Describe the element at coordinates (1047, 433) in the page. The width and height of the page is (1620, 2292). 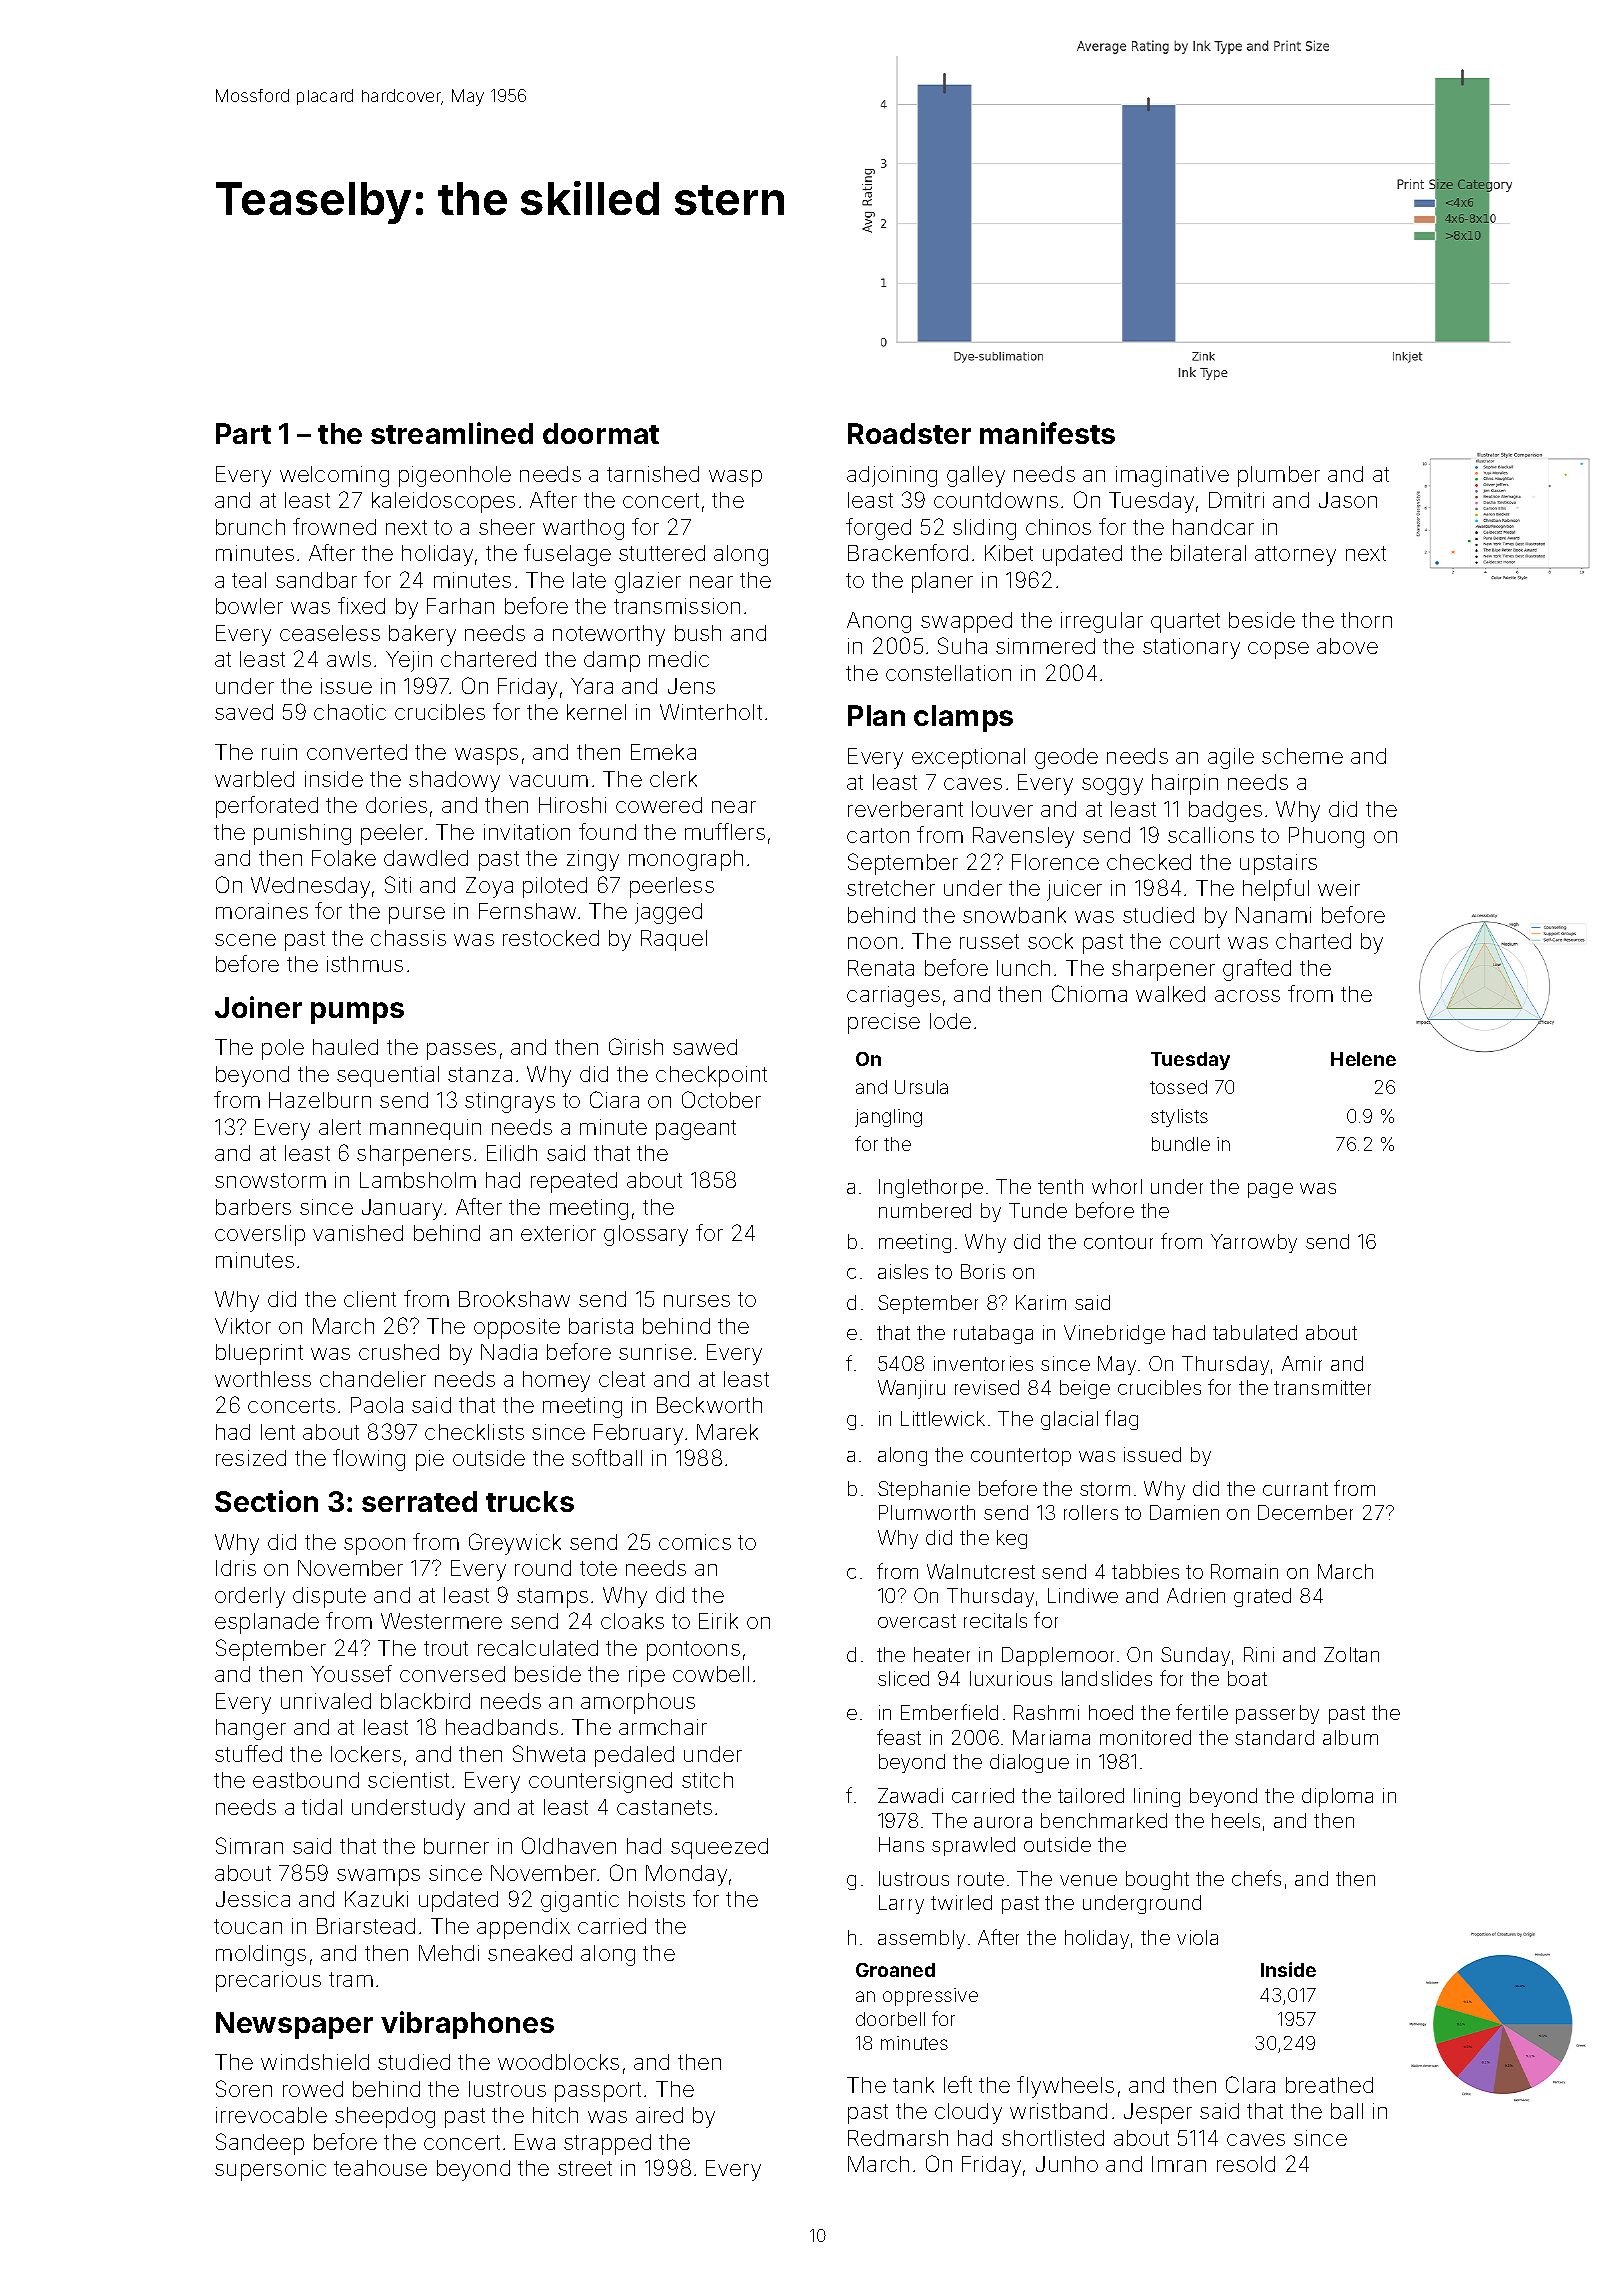
I see `manifests` at that location.
